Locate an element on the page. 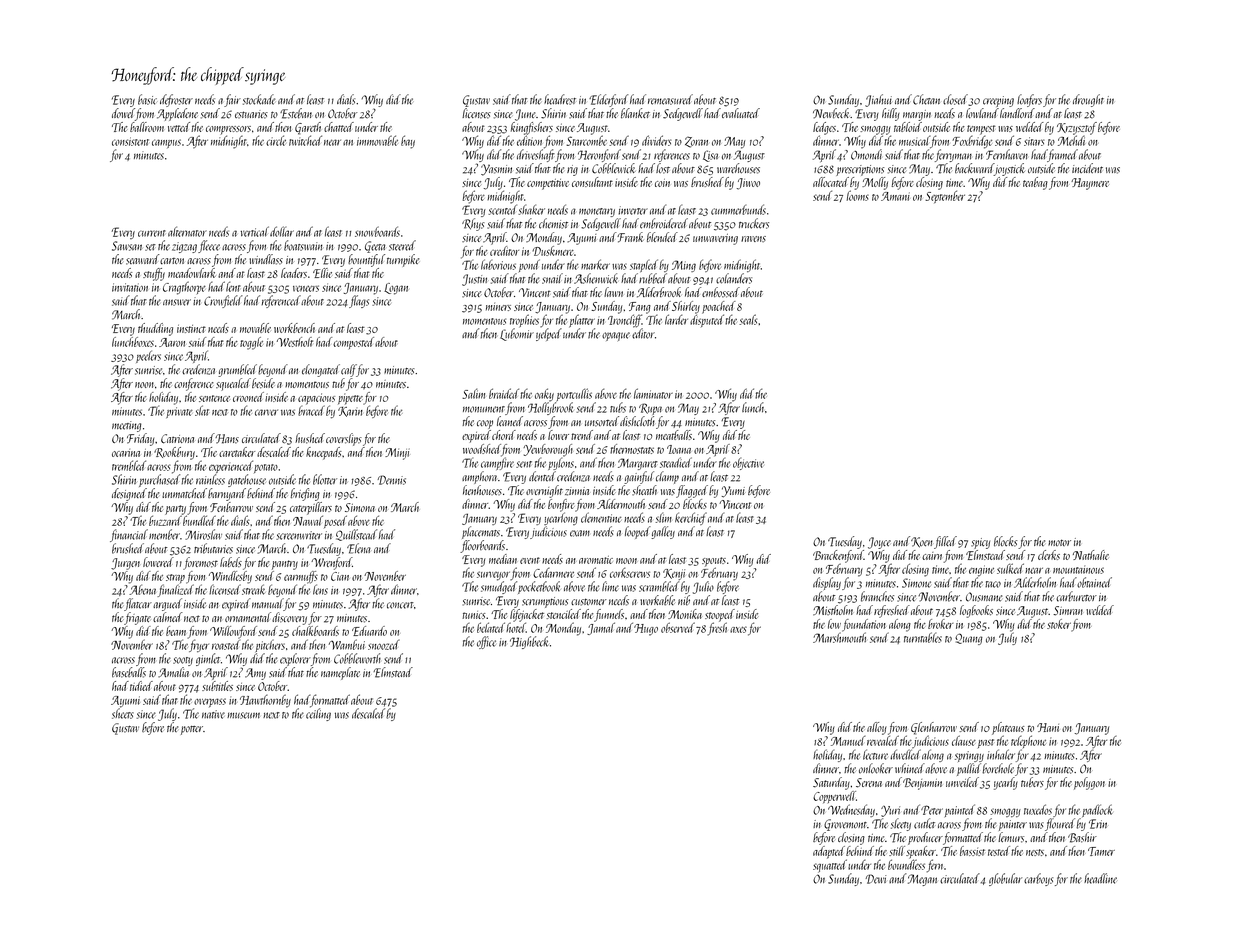 This page has height=952, width=1233. Sawsan is located at coordinates (127, 246).
